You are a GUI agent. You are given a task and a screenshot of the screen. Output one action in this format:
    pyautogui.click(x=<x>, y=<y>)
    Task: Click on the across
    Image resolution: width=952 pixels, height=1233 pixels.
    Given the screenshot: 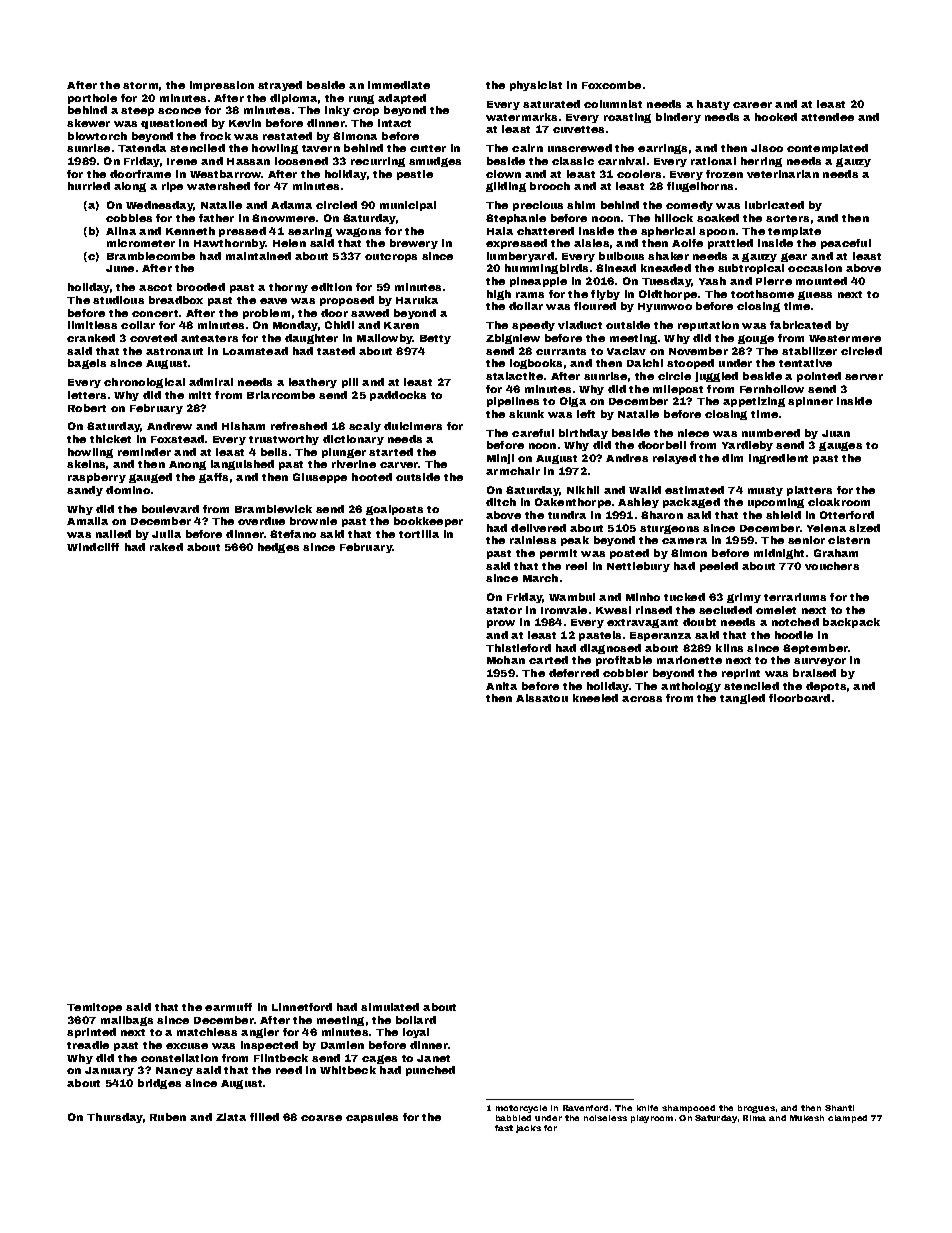 What is the action you would take?
    pyautogui.click(x=642, y=699)
